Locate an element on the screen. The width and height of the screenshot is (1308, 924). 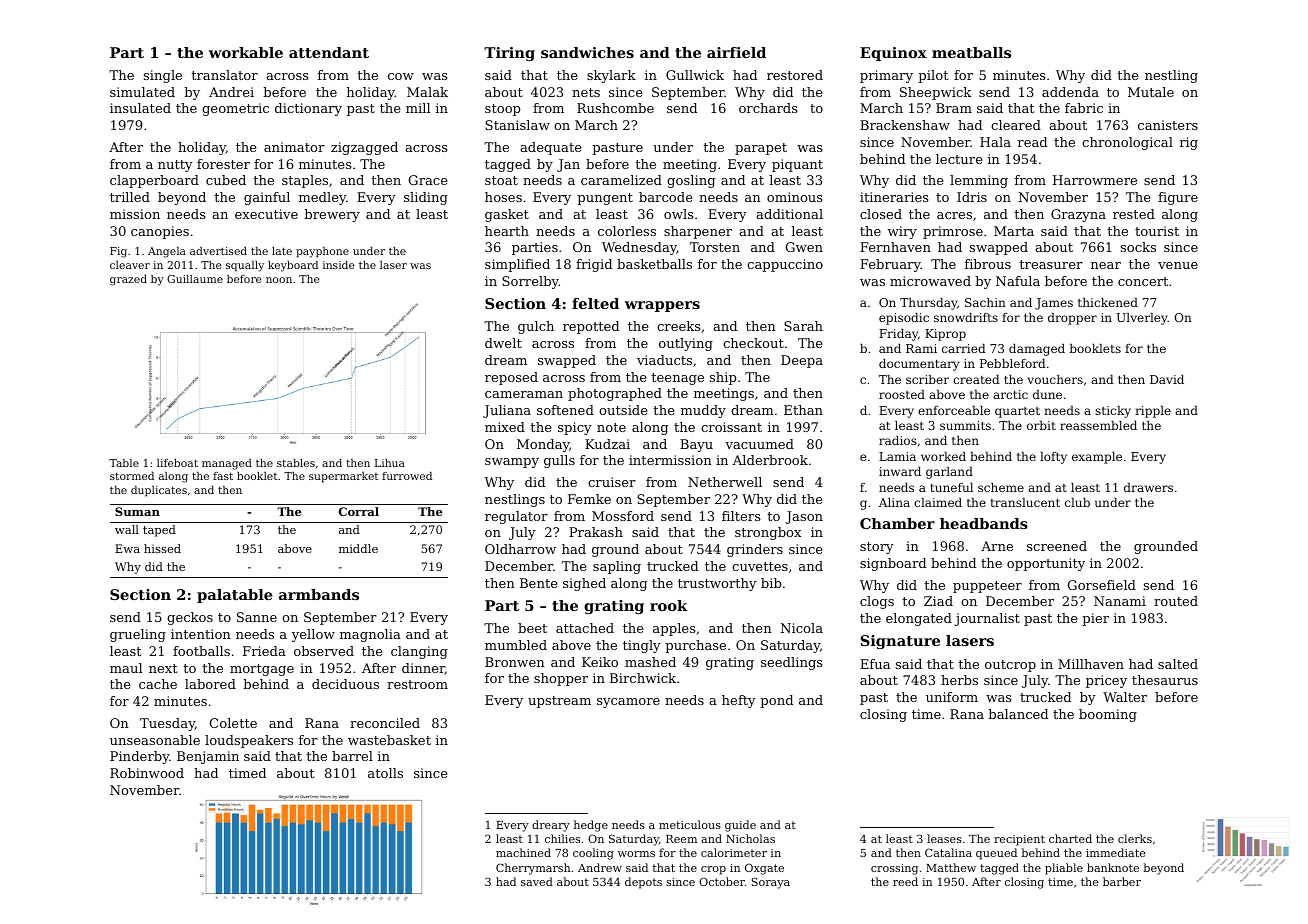
saved is located at coordinates (537, 881).
